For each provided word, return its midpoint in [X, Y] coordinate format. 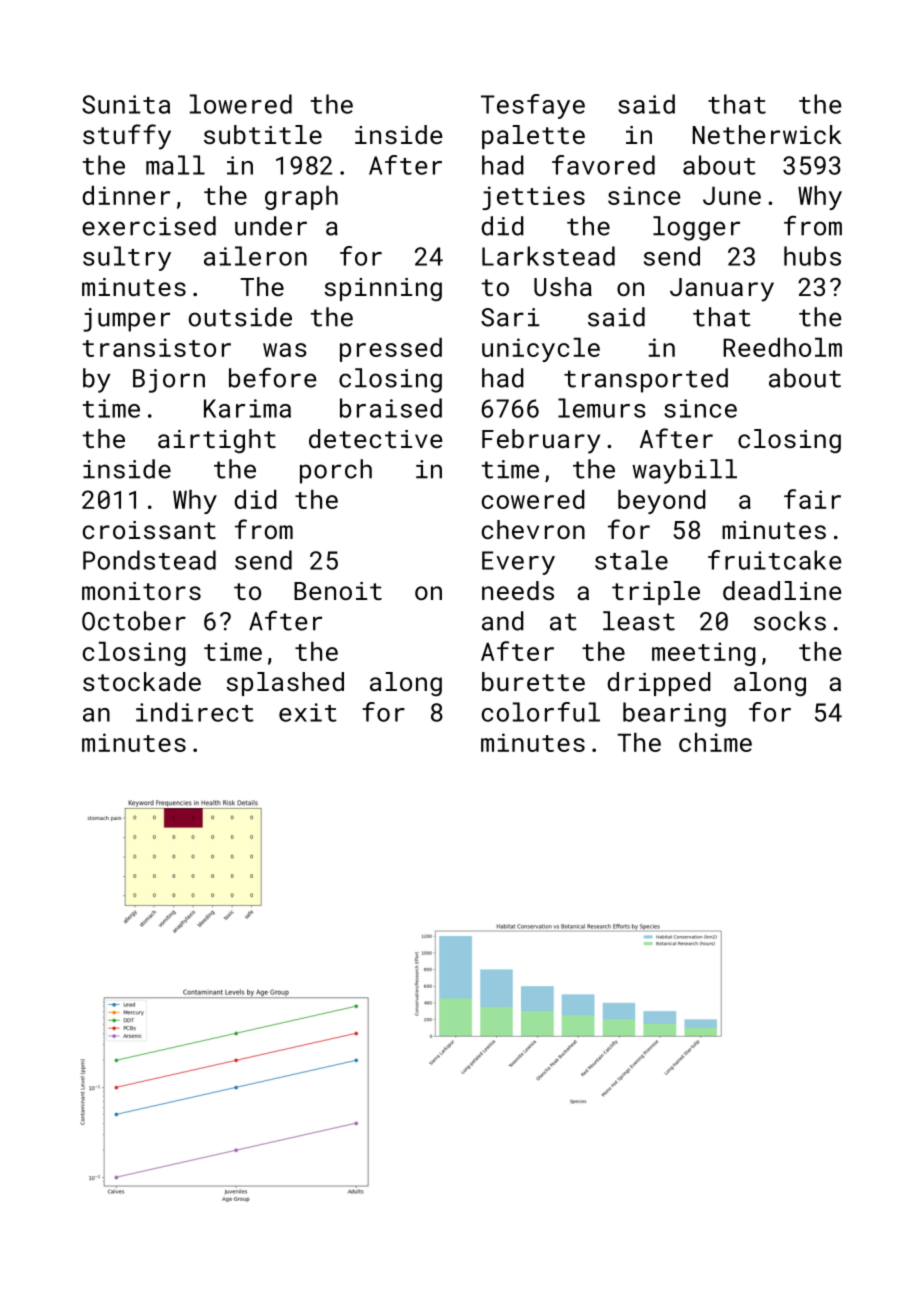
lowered [241, 104]
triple [656, 593]
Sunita [126, 104]
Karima [247, 408]
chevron [533, 529]
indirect [195, 712]
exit [308, 712]
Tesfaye [533, 106]
